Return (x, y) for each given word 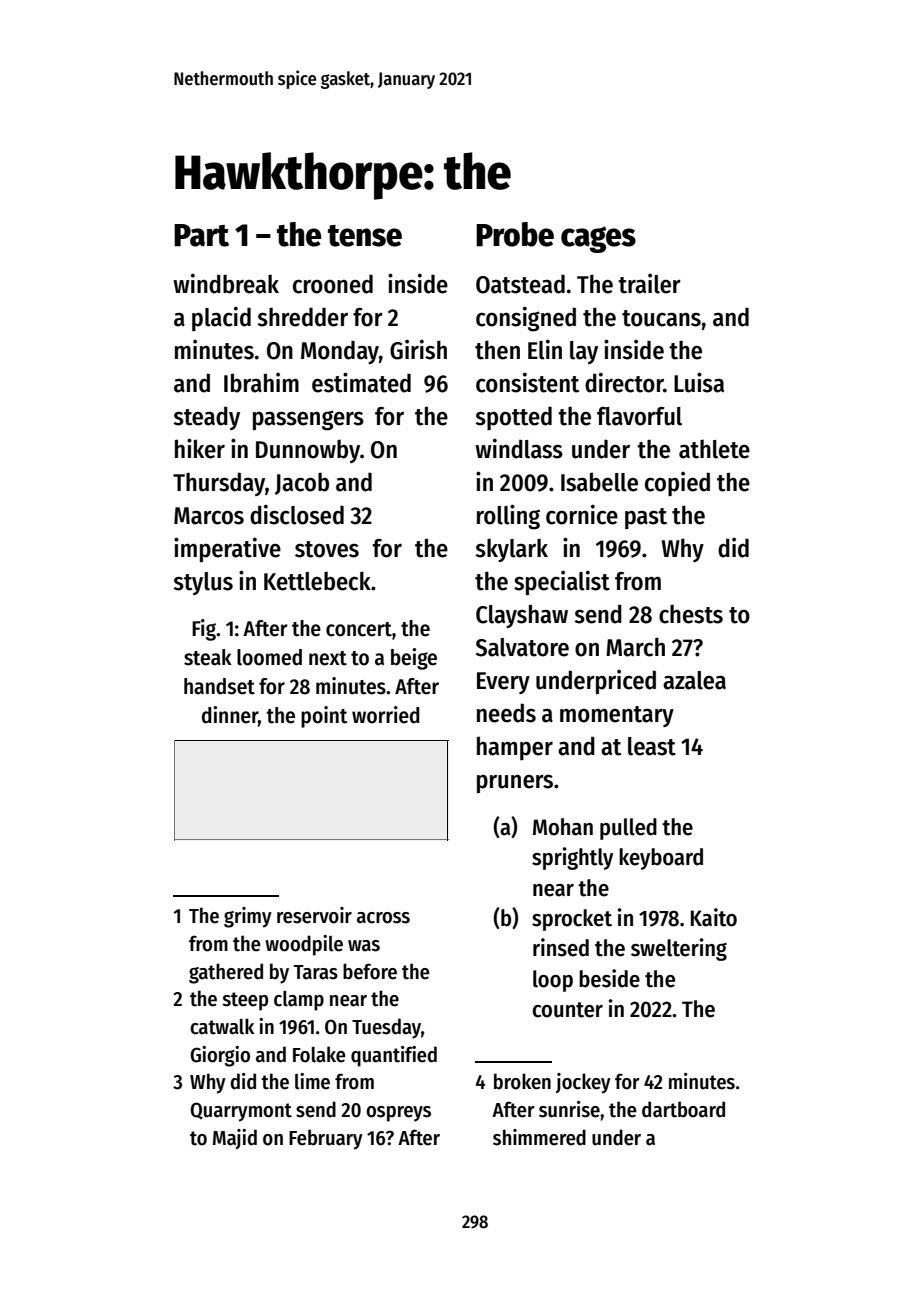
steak (208, 657)
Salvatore (522, 647)
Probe (515, 234)
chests (691, 614)
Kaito (714, 917)
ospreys (398, 1114)
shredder (302, 317)
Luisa (699, 382)
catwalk (222, 1026)
